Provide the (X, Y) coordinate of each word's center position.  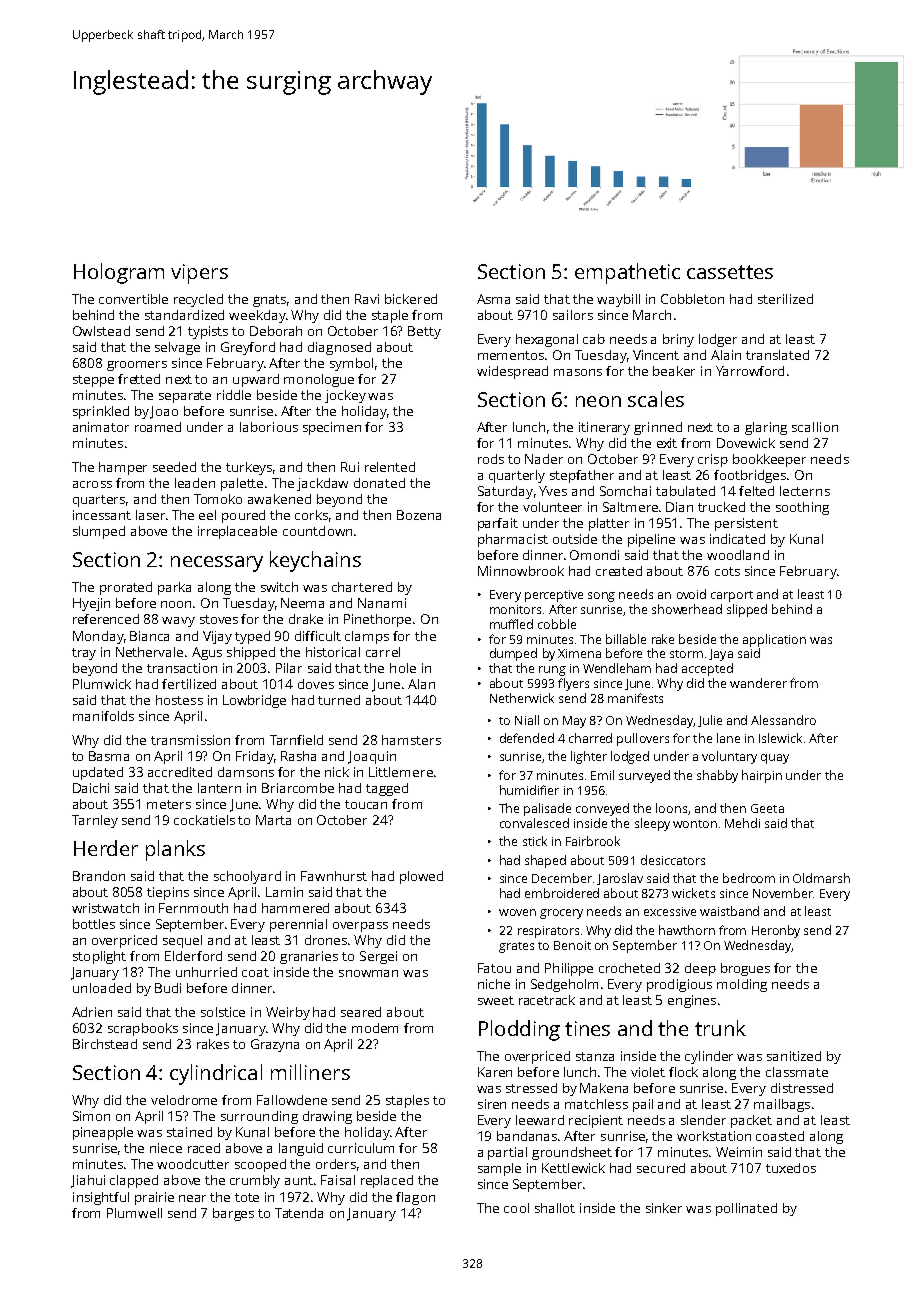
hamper (123, 468)
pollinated (746, 1209)
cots (727, 571)
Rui (350, 467)
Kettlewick (573, 1168)
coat (255, 972)
